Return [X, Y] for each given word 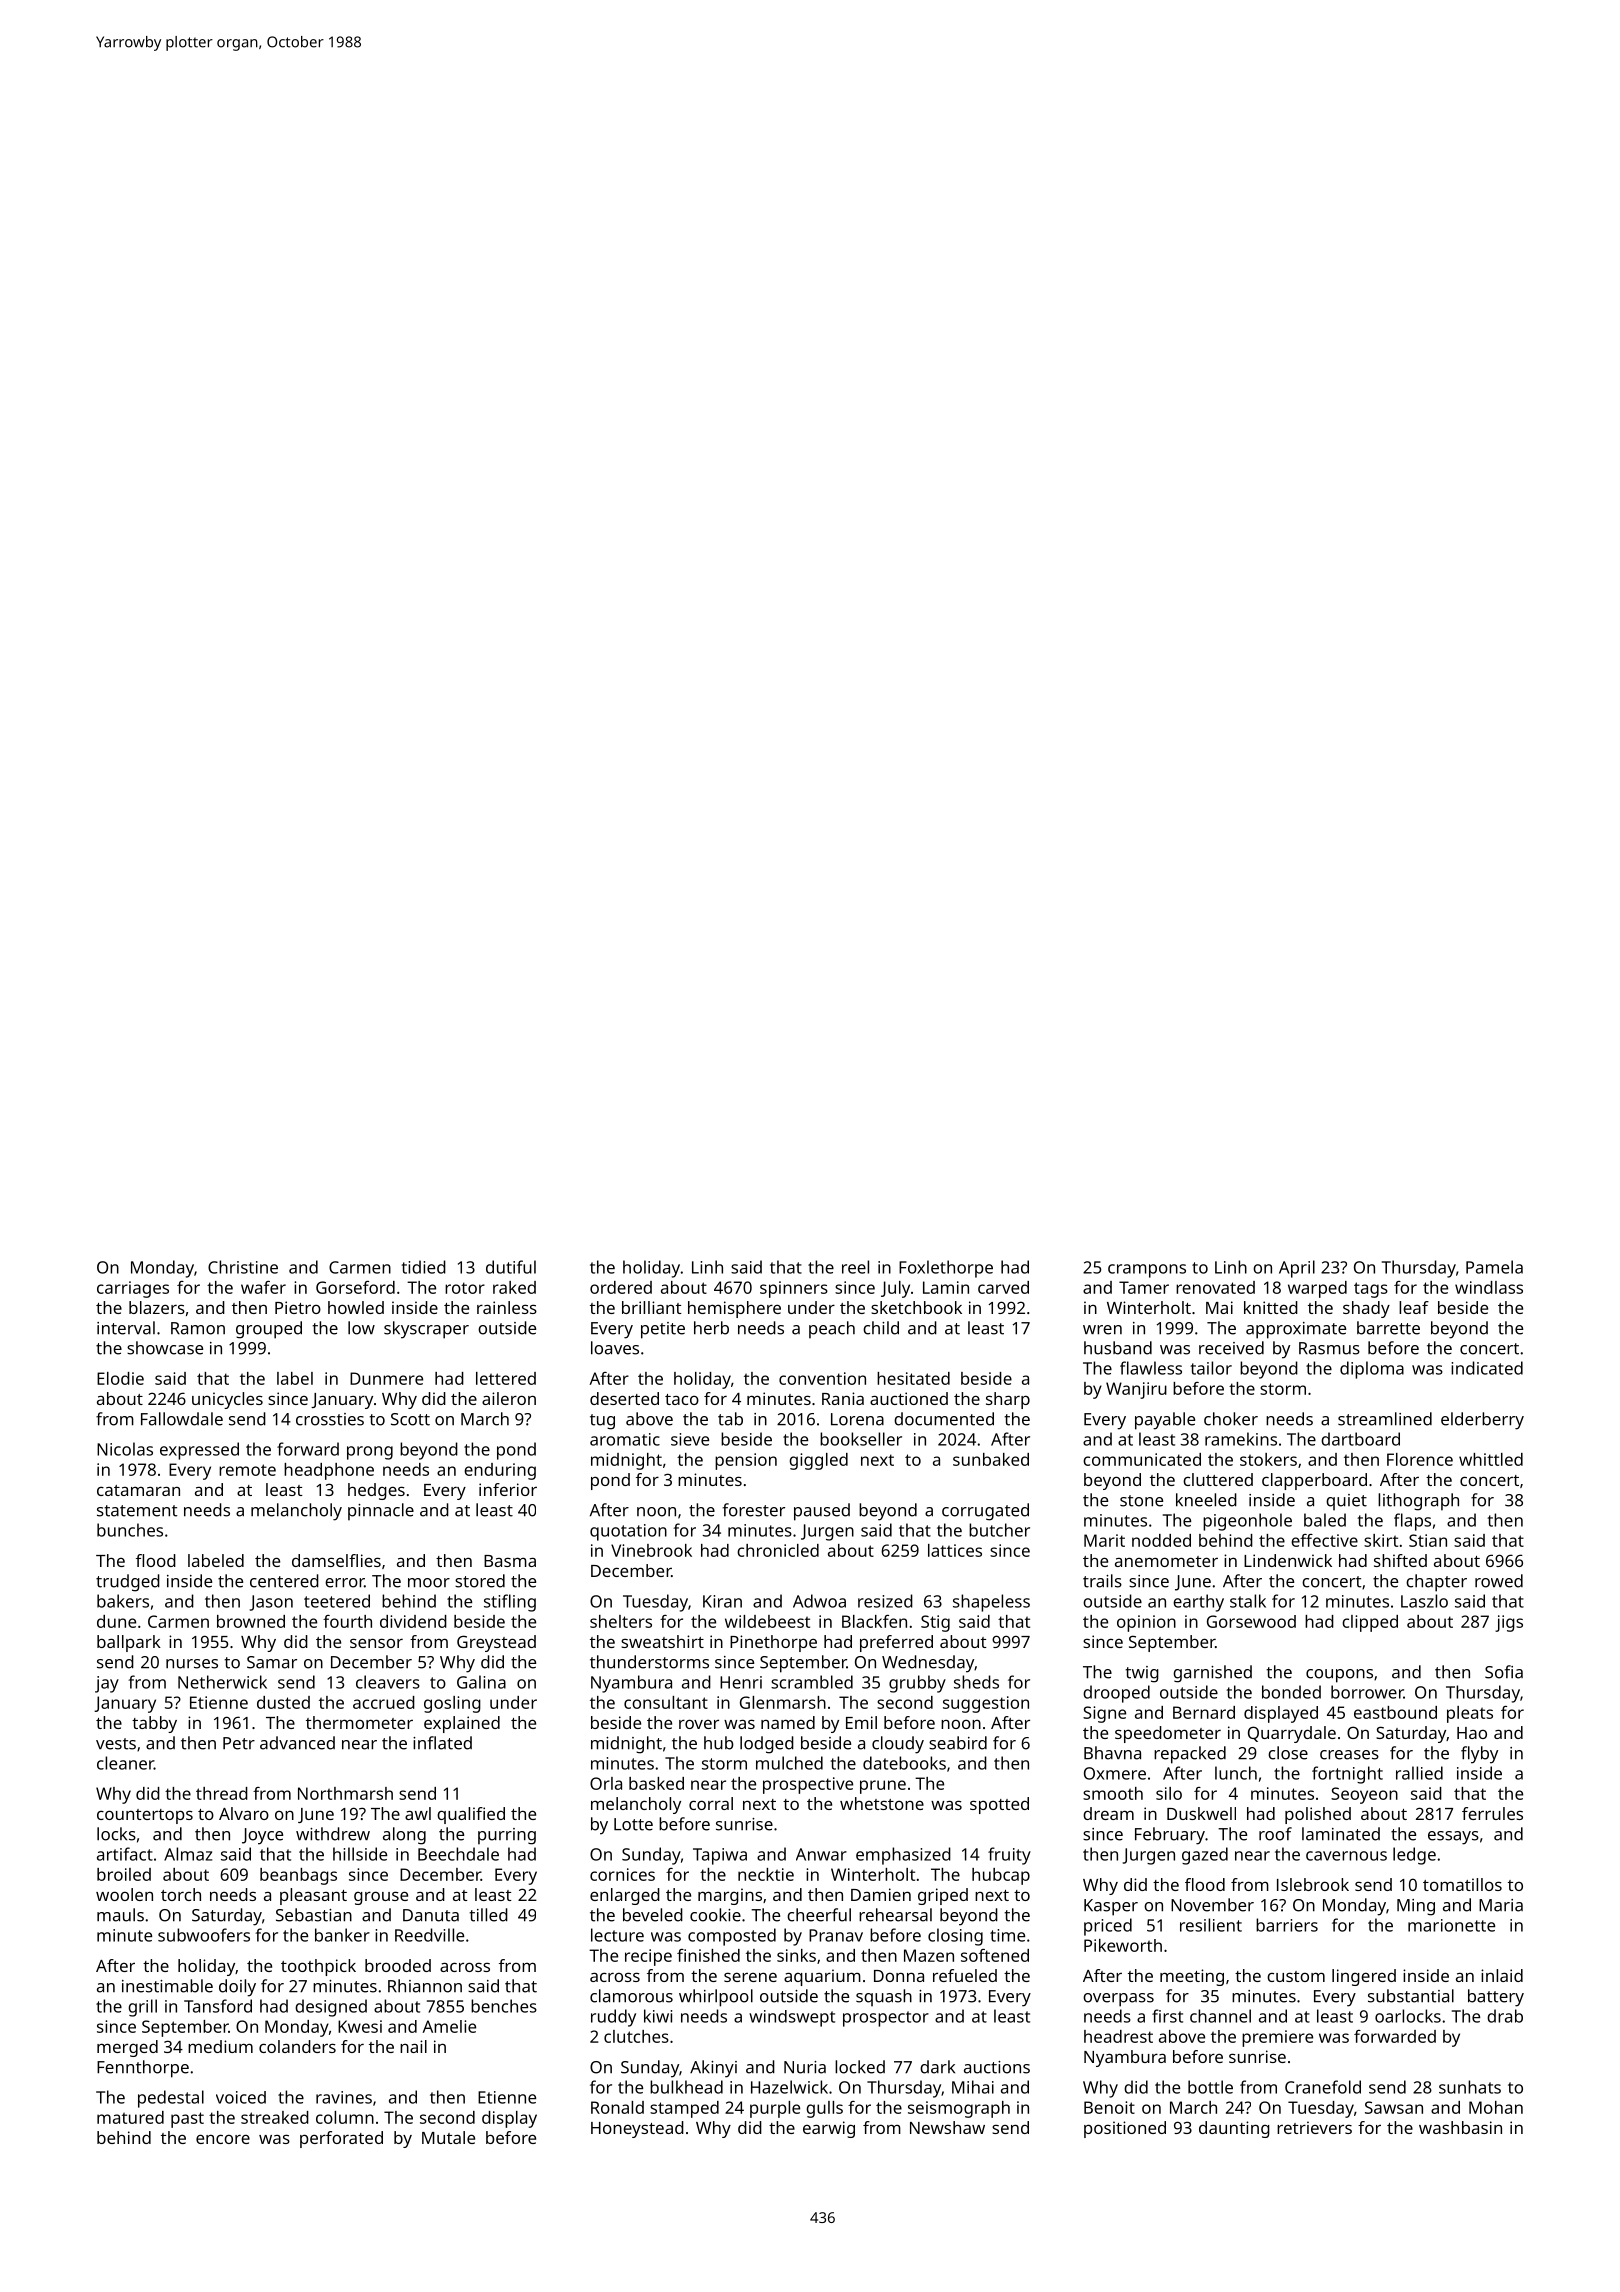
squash [884, 1998]
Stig [935, 1623]
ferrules [1492, 1813]
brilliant [651, 1307]
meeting [1192, 1977]
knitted [1271, 1307]
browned [251, 1621]
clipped [1370, 1623]
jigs [1509, 1623]
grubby [917, 1684]
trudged [128, 1583]
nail [413, 2046]
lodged [767, 1745]
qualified [471, 1815]
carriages [133, 1289]
